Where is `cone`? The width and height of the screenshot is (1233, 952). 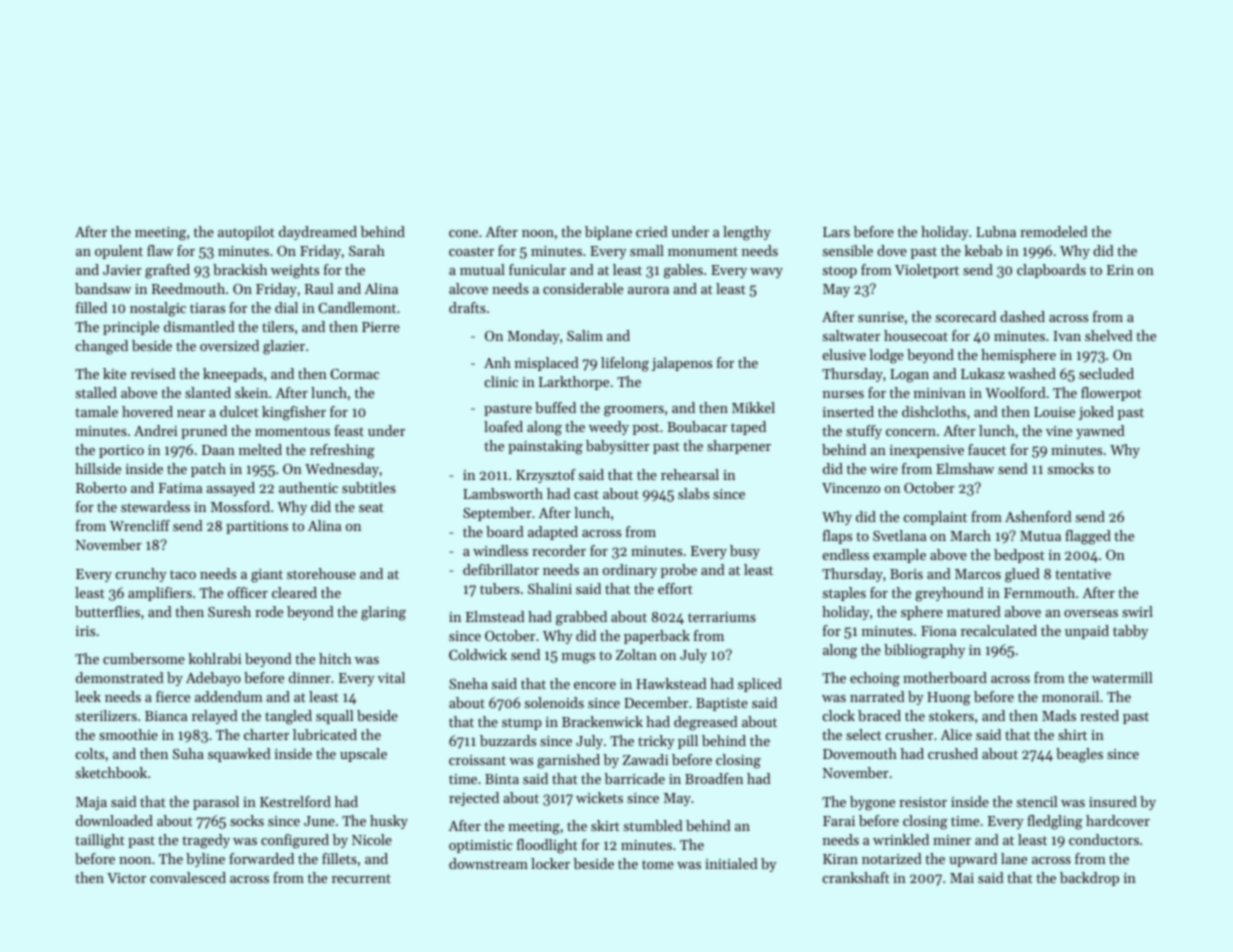 cone is located at coordinates (463, 233).
